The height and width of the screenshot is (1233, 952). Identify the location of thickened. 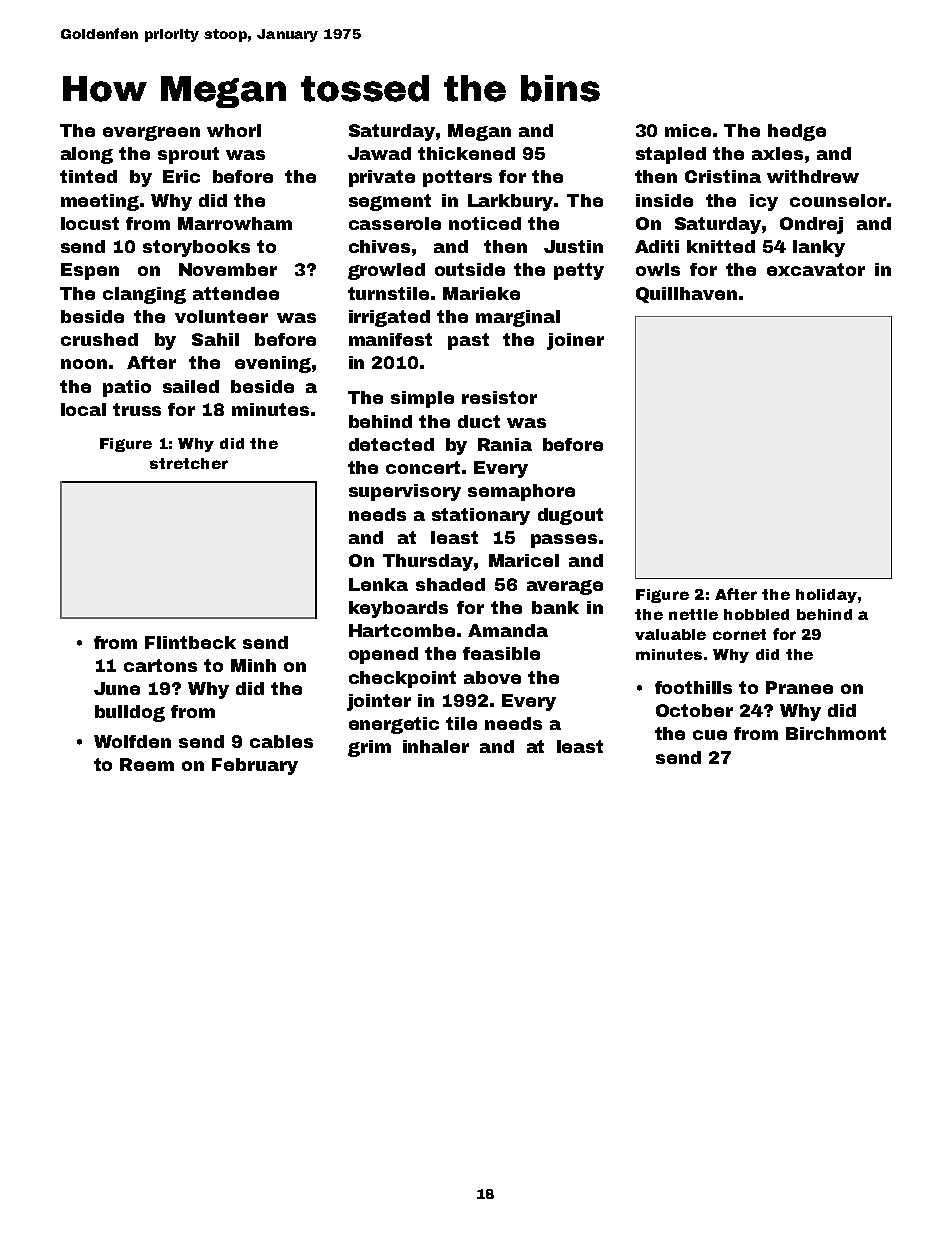
(466, 153).
